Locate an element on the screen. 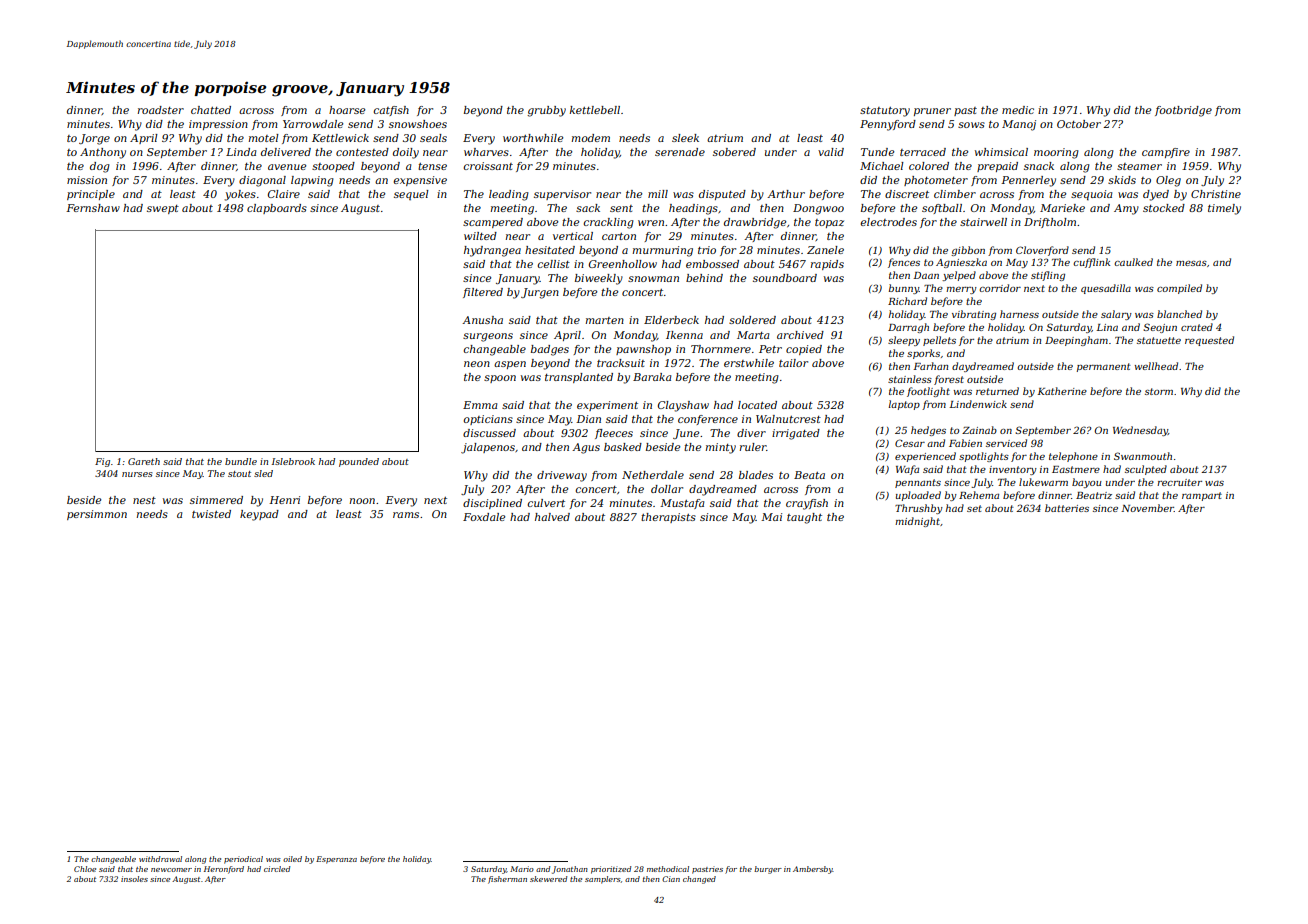 This screenshot has height=924, width=1308. samplers is located at coordinates (603, 880).
